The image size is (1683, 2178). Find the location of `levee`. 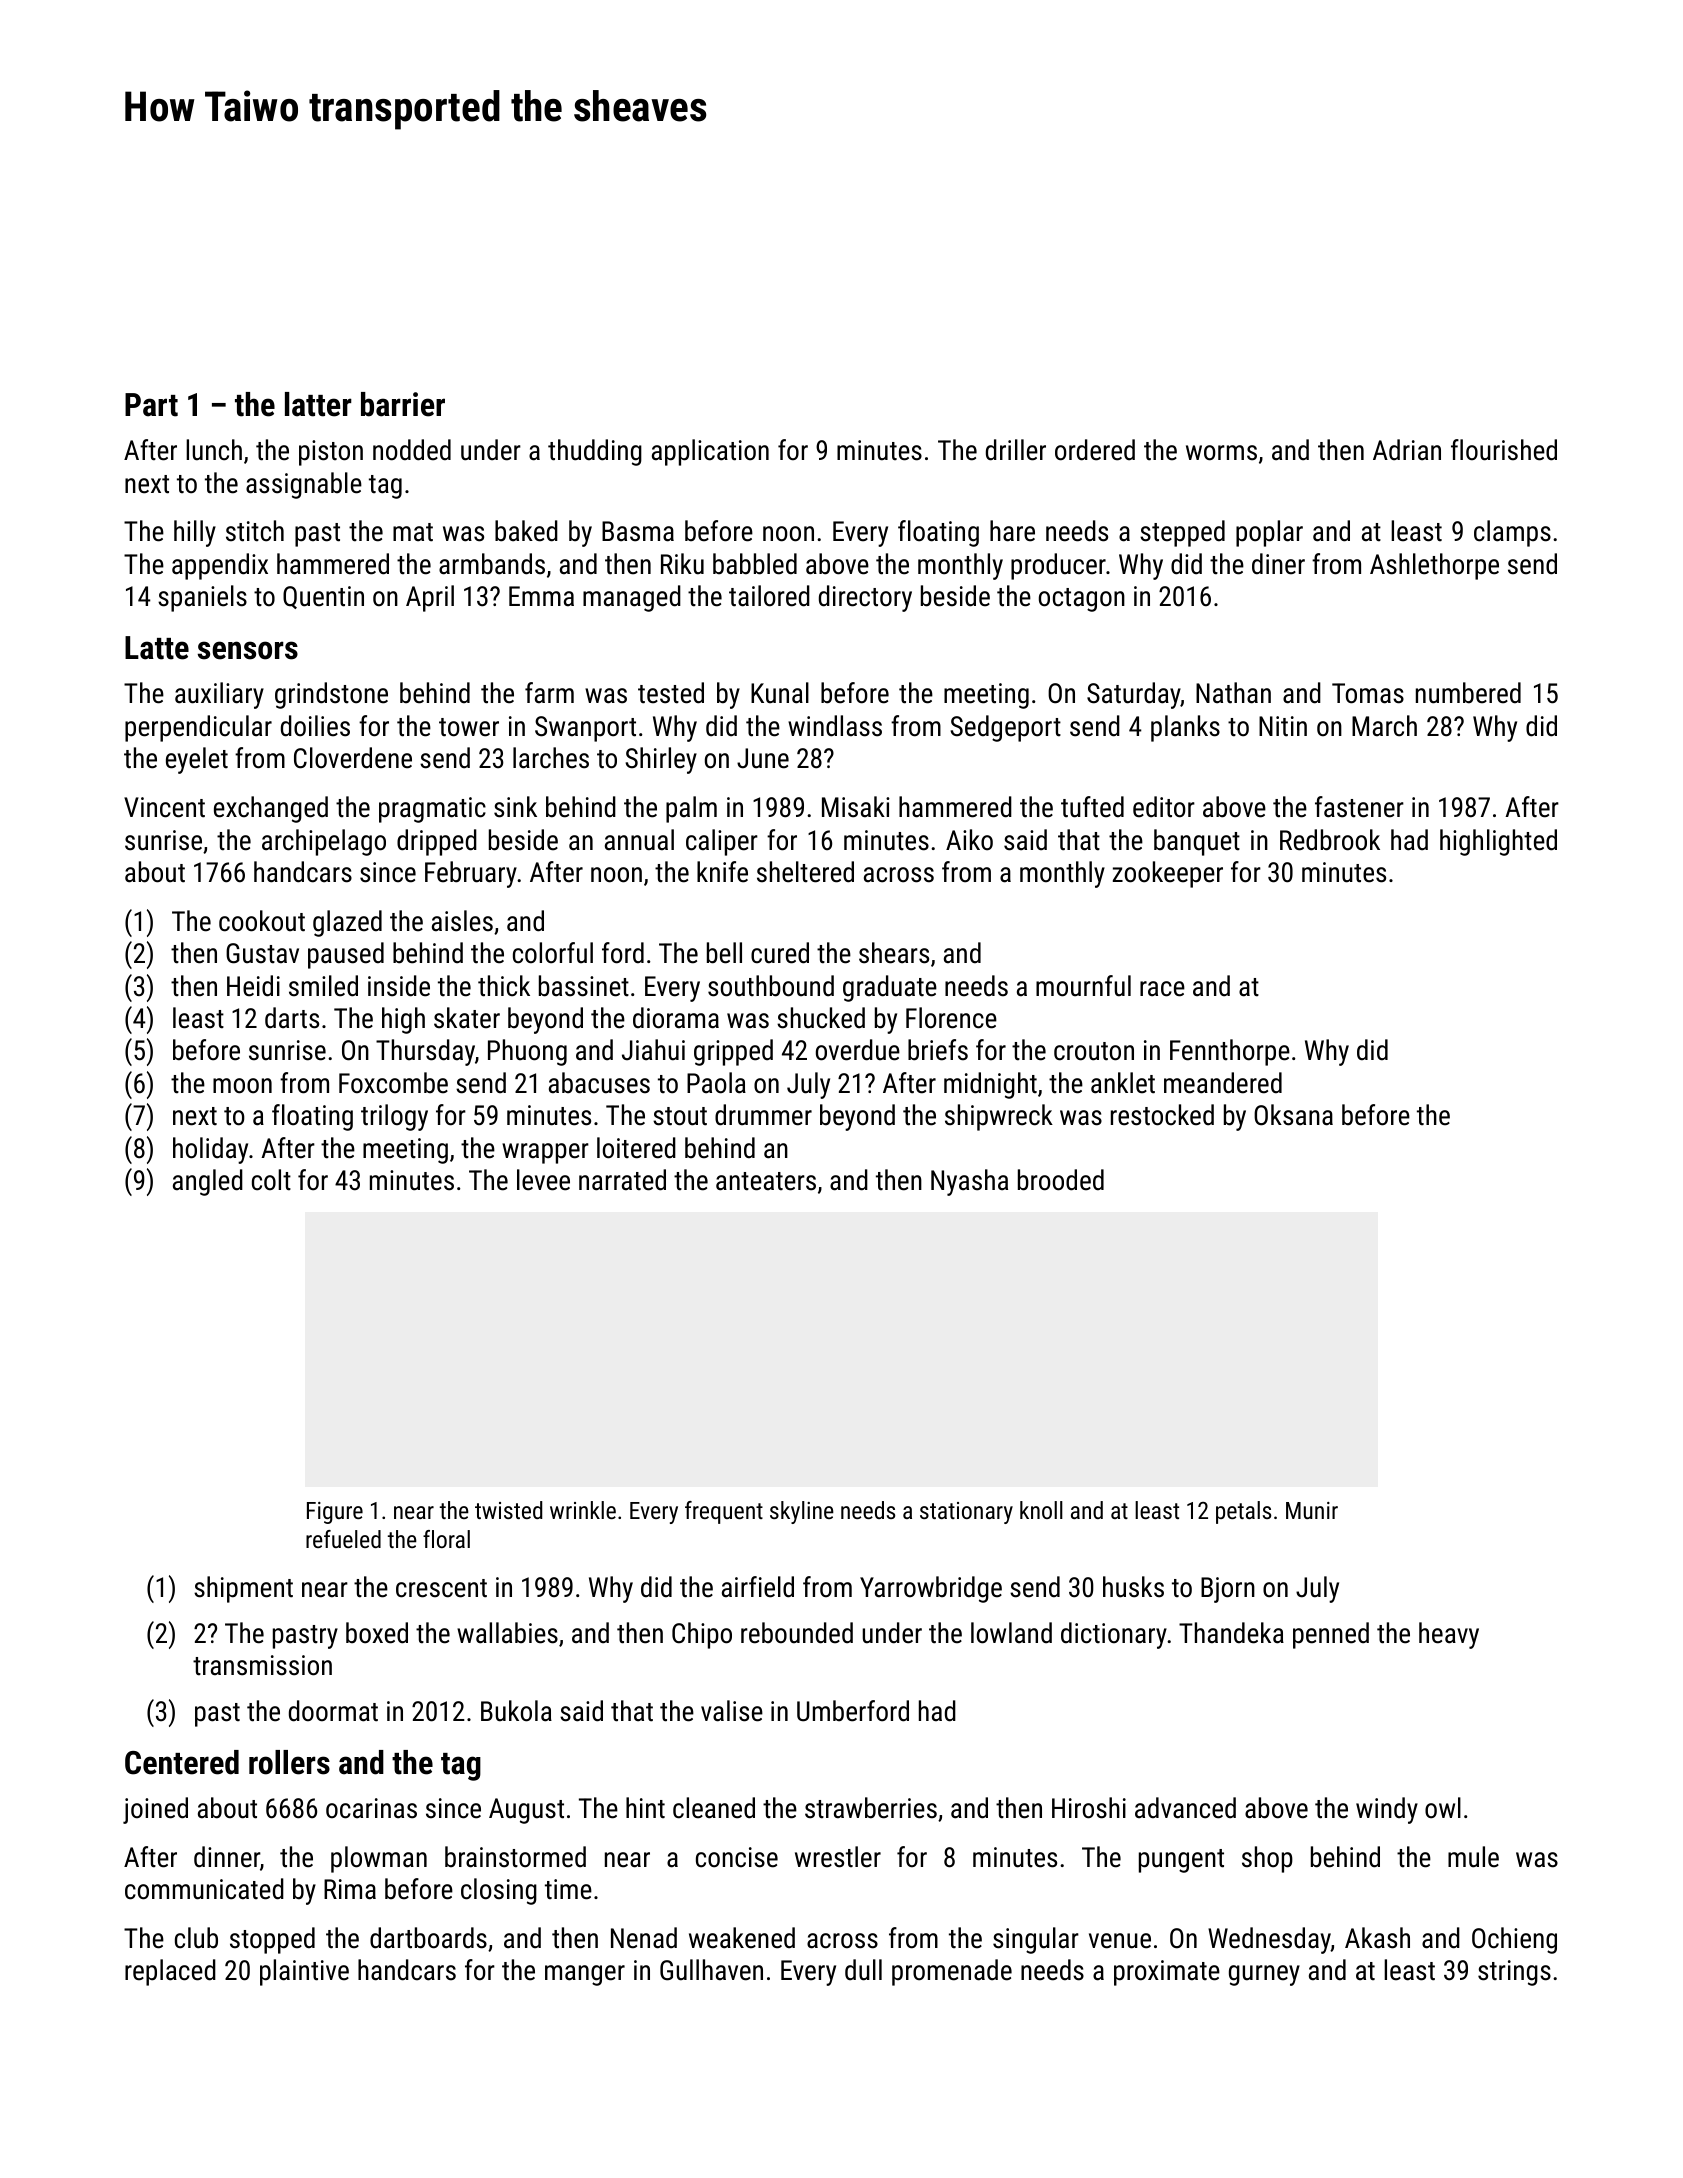

levee is located at coordinates (543, 1180).
